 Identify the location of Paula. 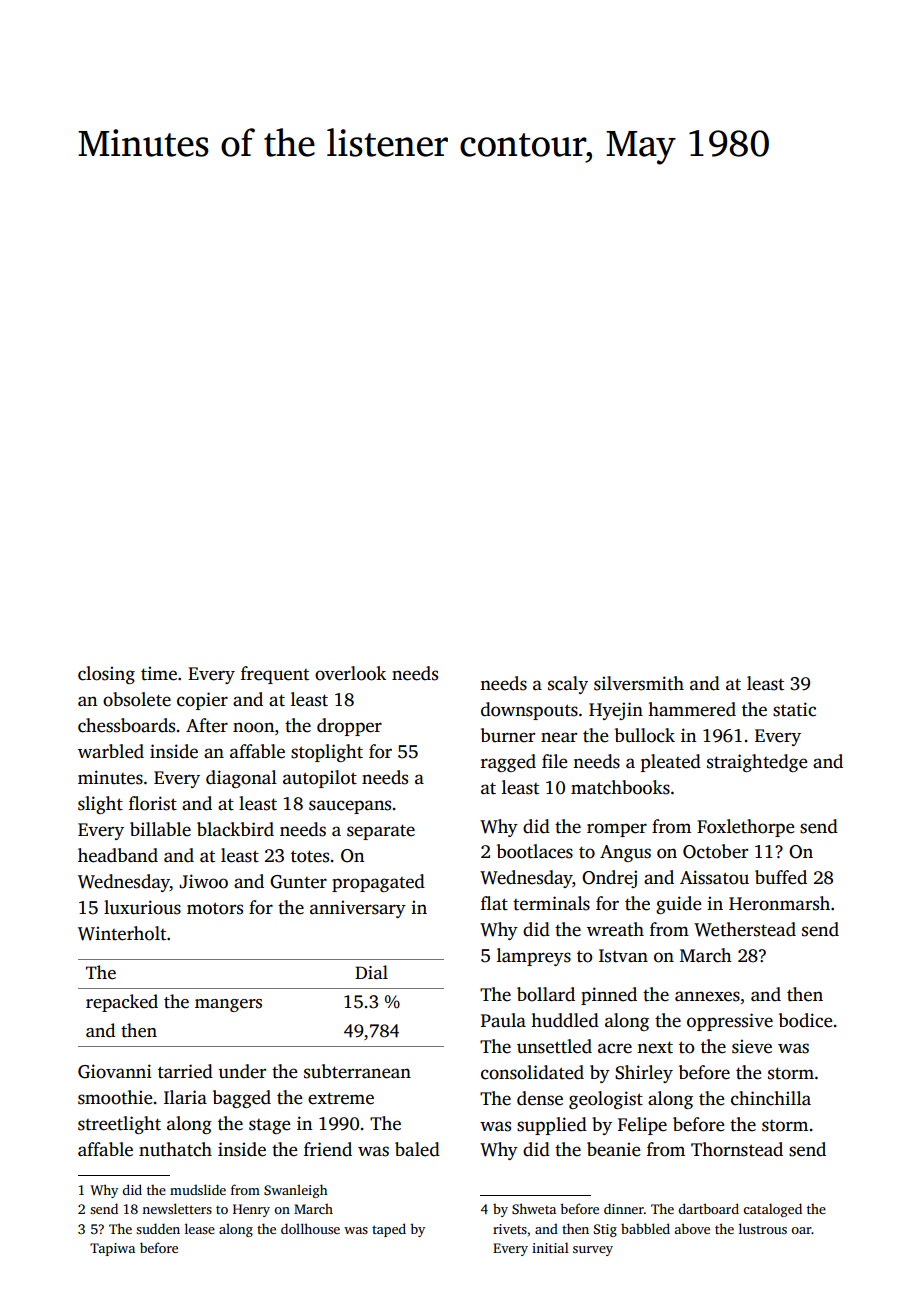
(503, 1020).
